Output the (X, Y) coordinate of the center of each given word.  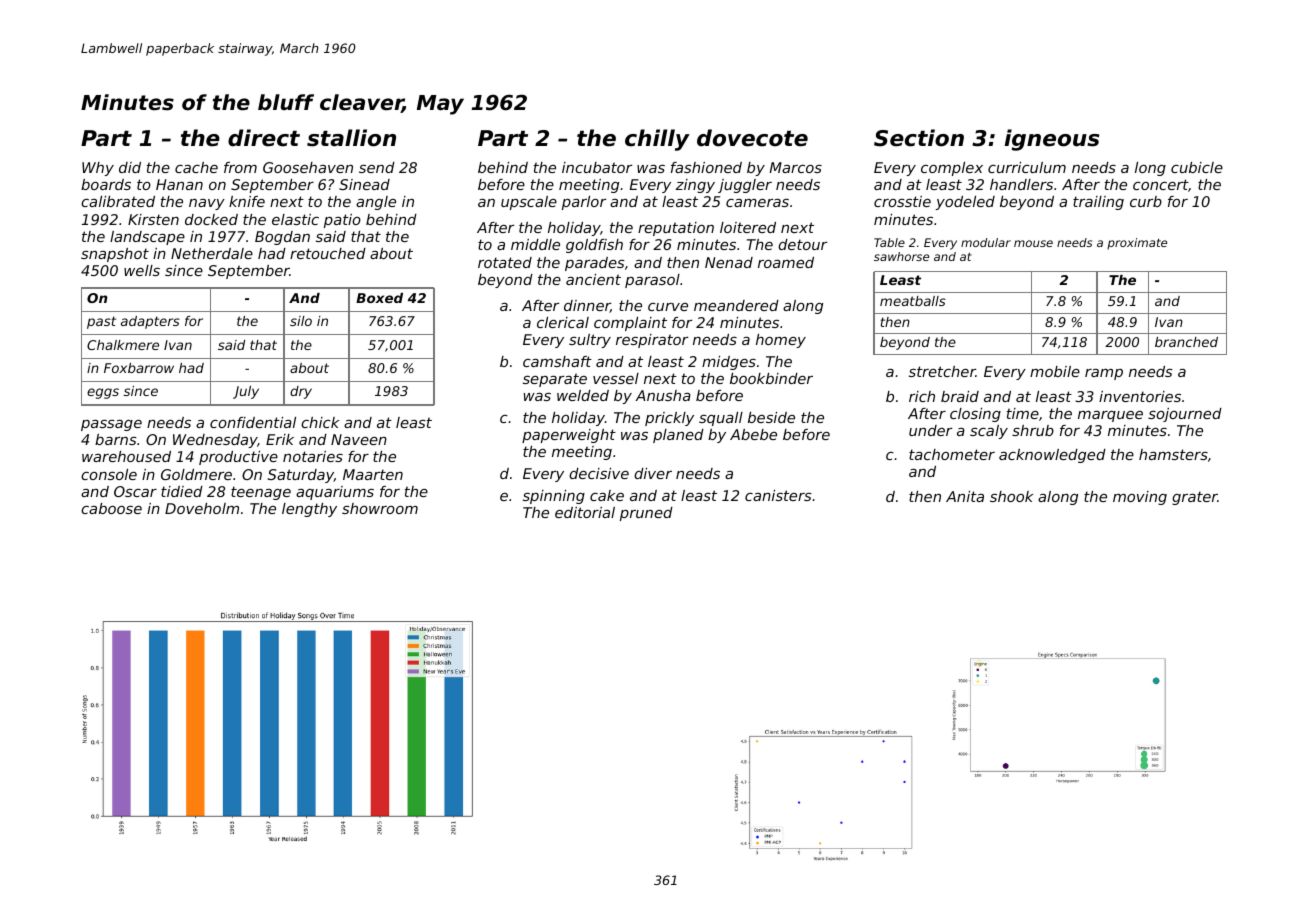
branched (1186, 342)
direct (264, 138)
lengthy (309, 510)
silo (301, 321)
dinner (587, 306)
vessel (616, 378)
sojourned (1185, 415)
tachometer (952, 454)
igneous (1052, 140)
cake (607, 495)
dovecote (752, 138)
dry (301, 392)
